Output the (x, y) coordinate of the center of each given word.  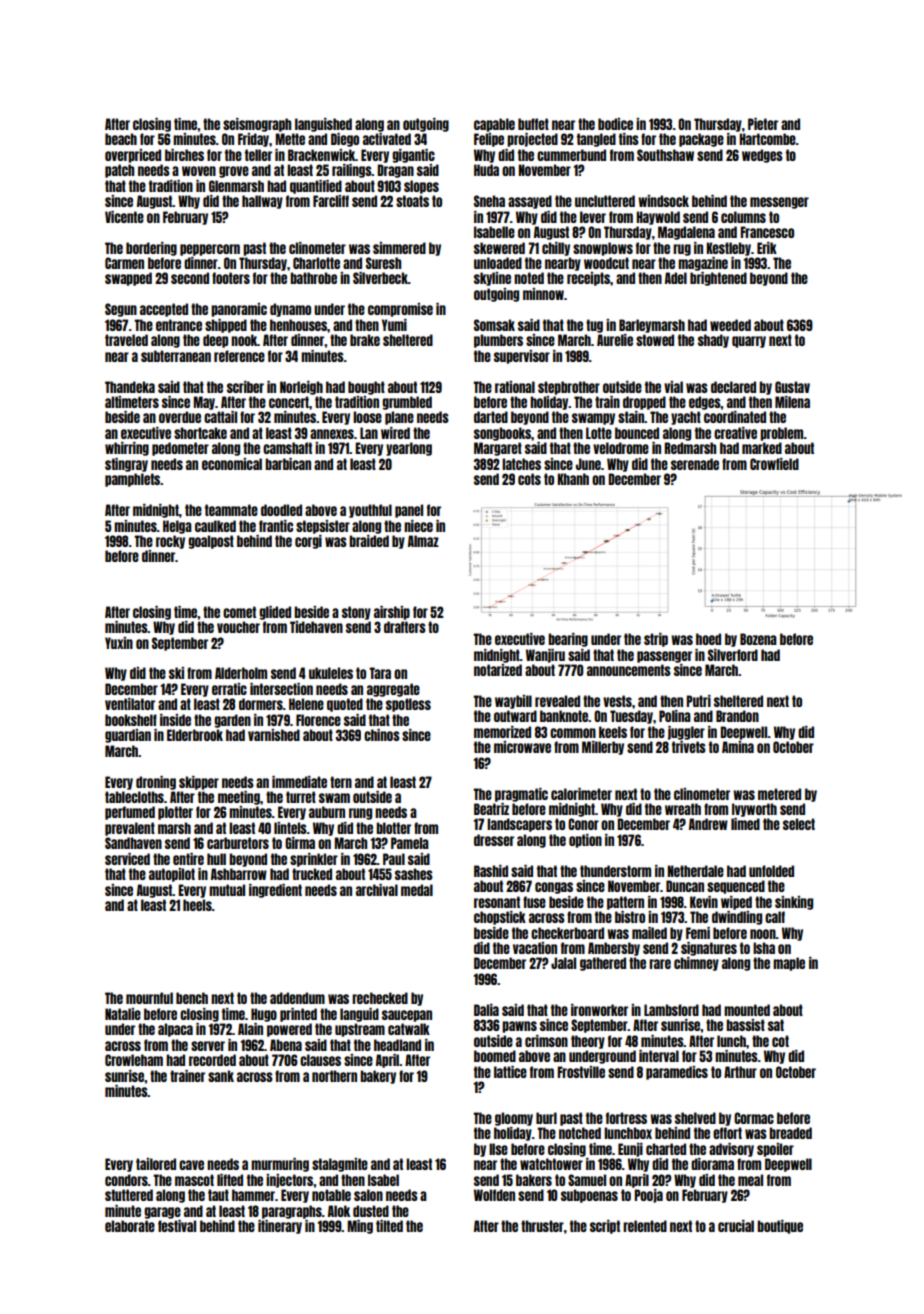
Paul (394, 859)
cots (529, 479)
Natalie (123, 1014)
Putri (698, 701)
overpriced (133, 156)
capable (494, 125)
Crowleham (134, 1060)
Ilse (498, 1149)
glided (275, 613)
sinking (794, 903)
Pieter (763, 124)
